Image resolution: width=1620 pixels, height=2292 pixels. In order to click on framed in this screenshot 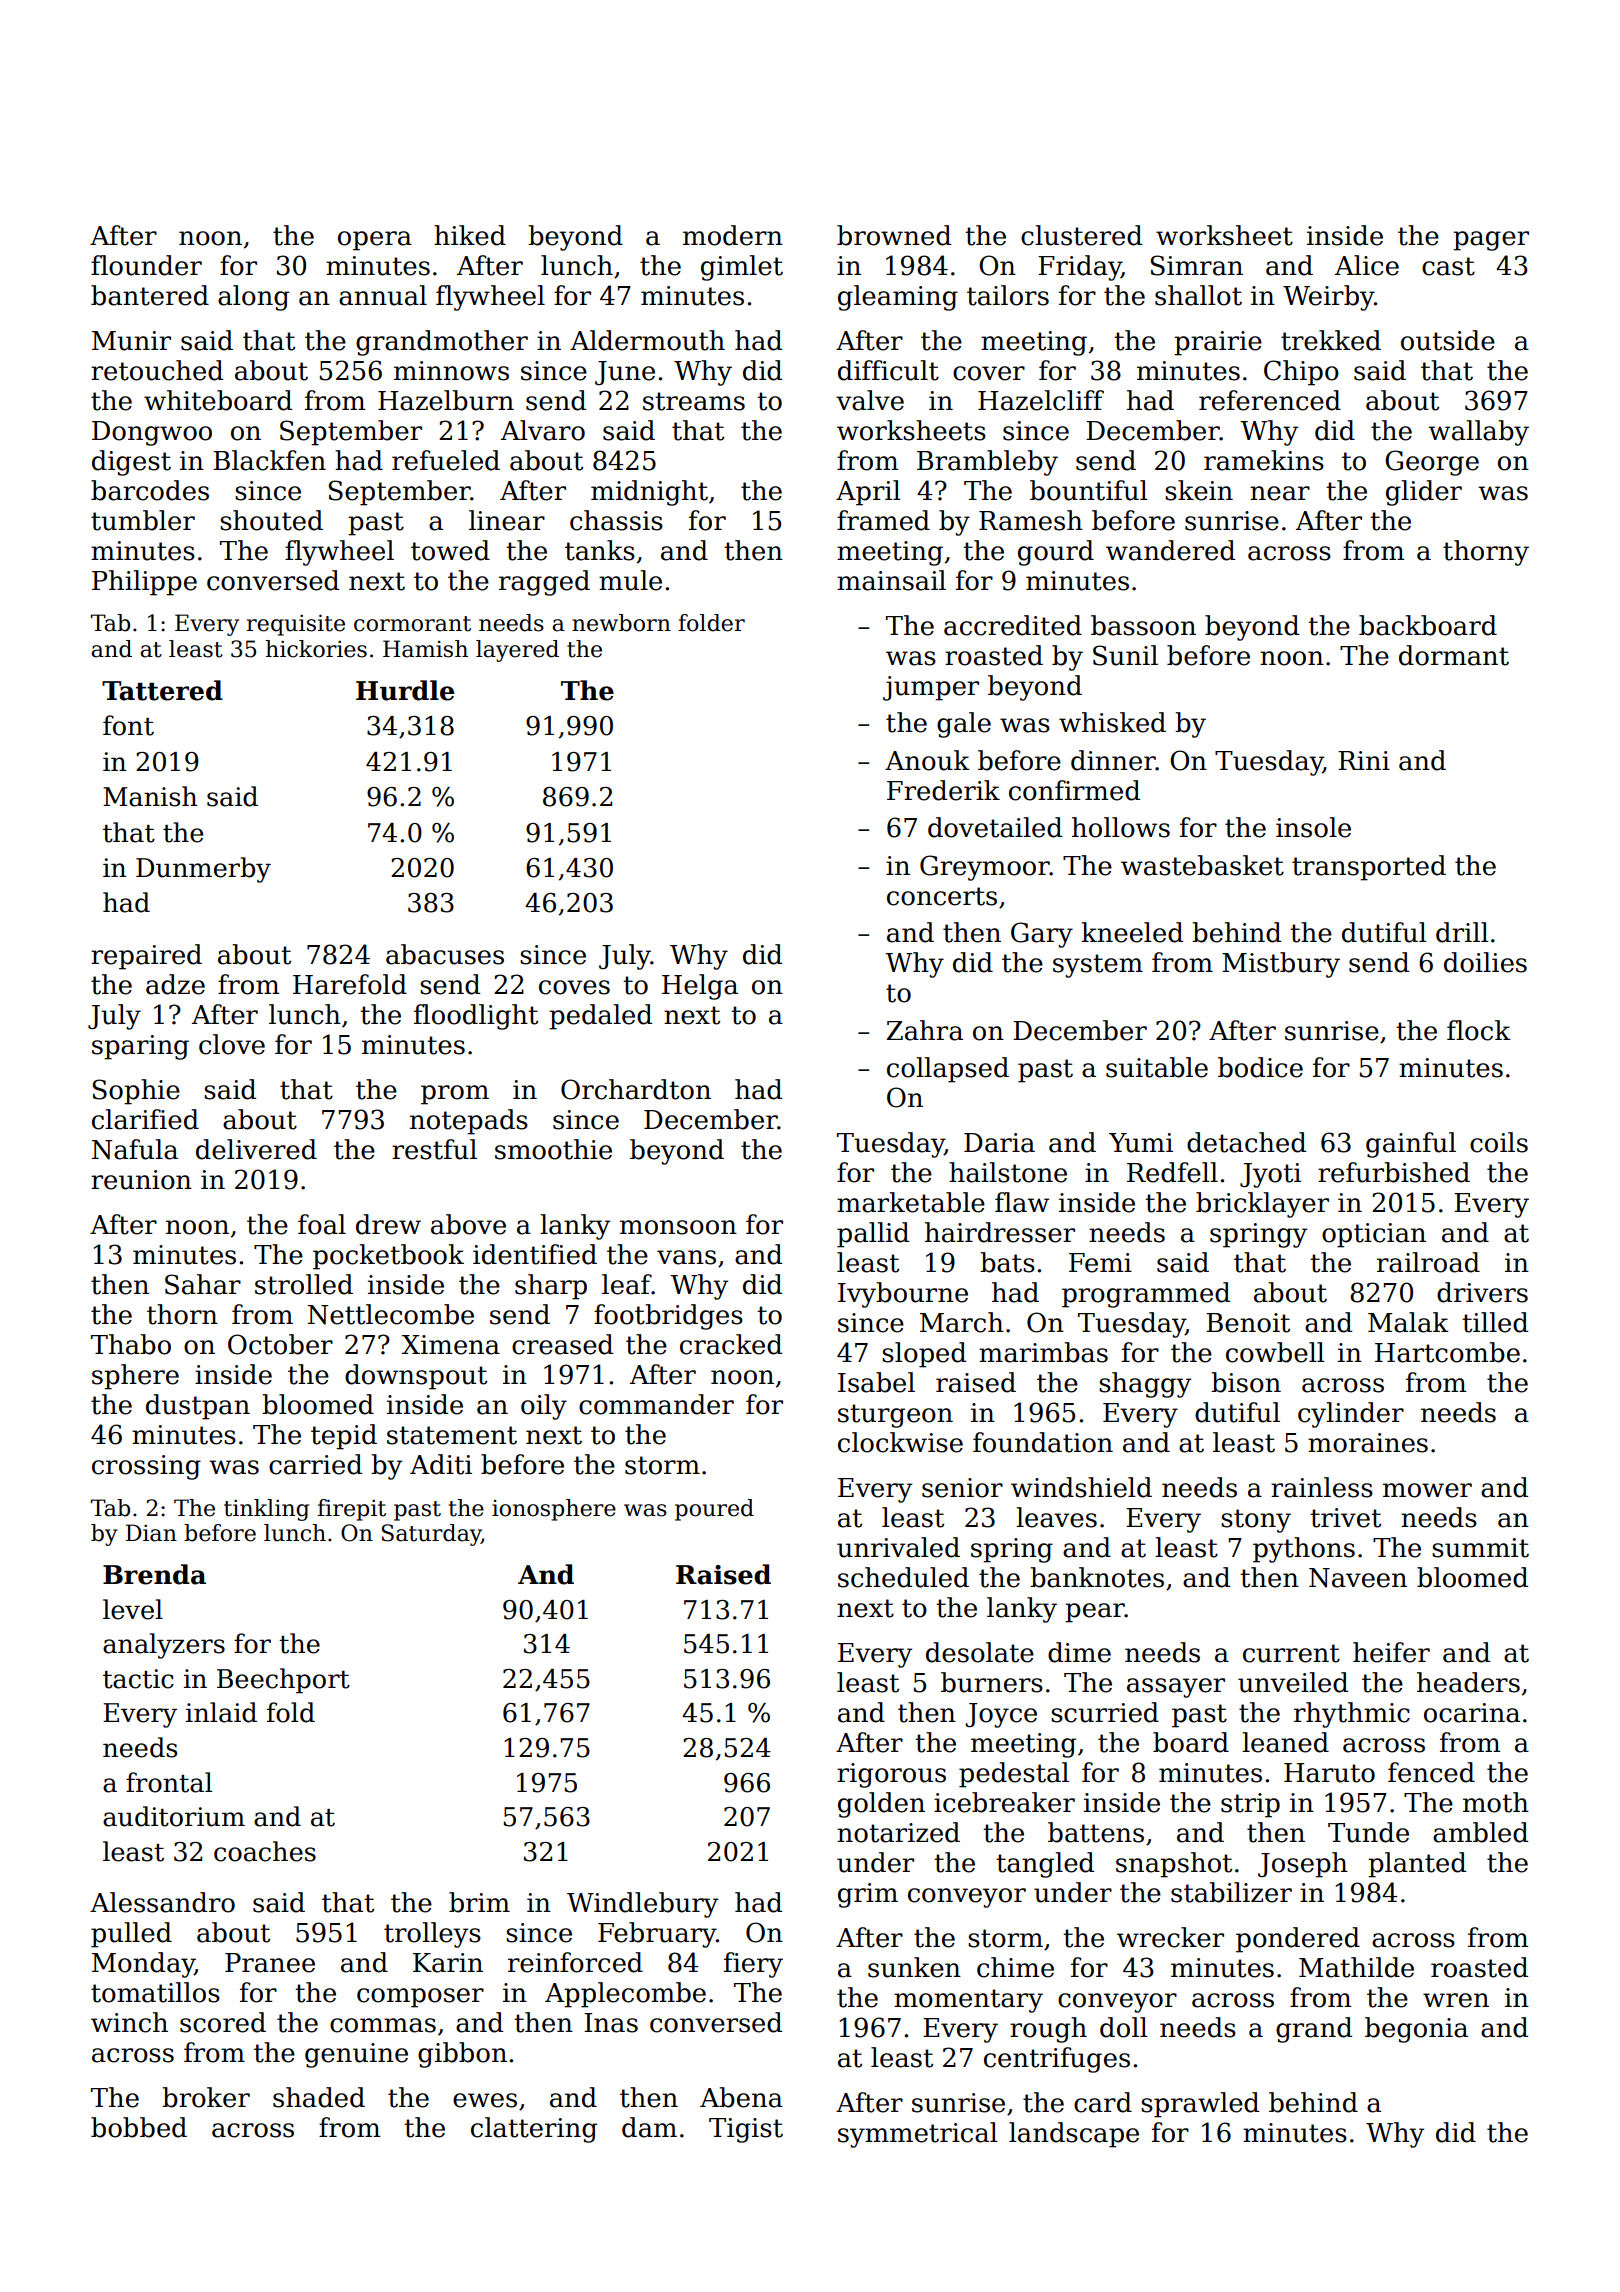, I will do `click(883, 520)`.
